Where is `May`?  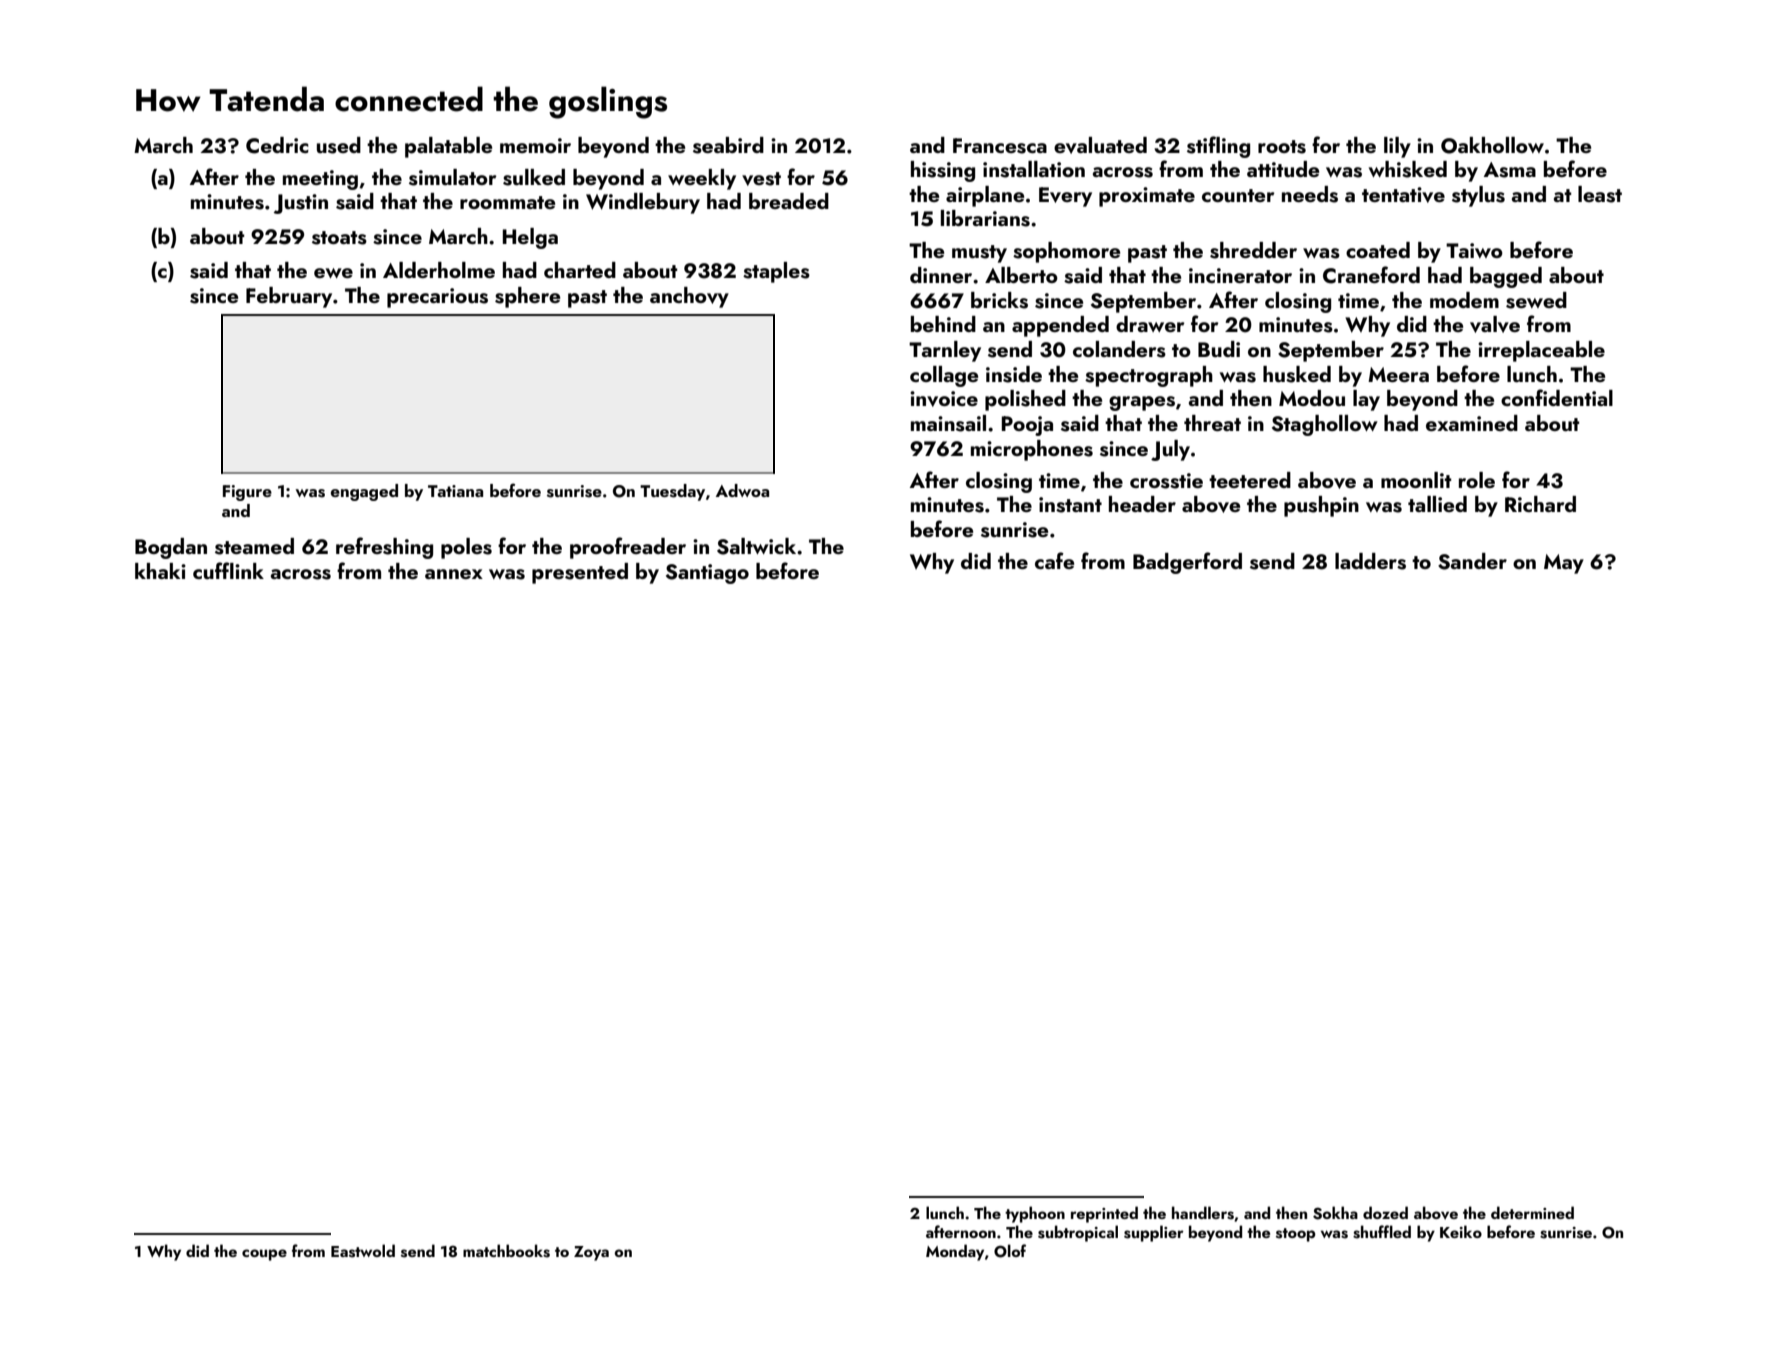
May is located at coordinates (1564, 564).
